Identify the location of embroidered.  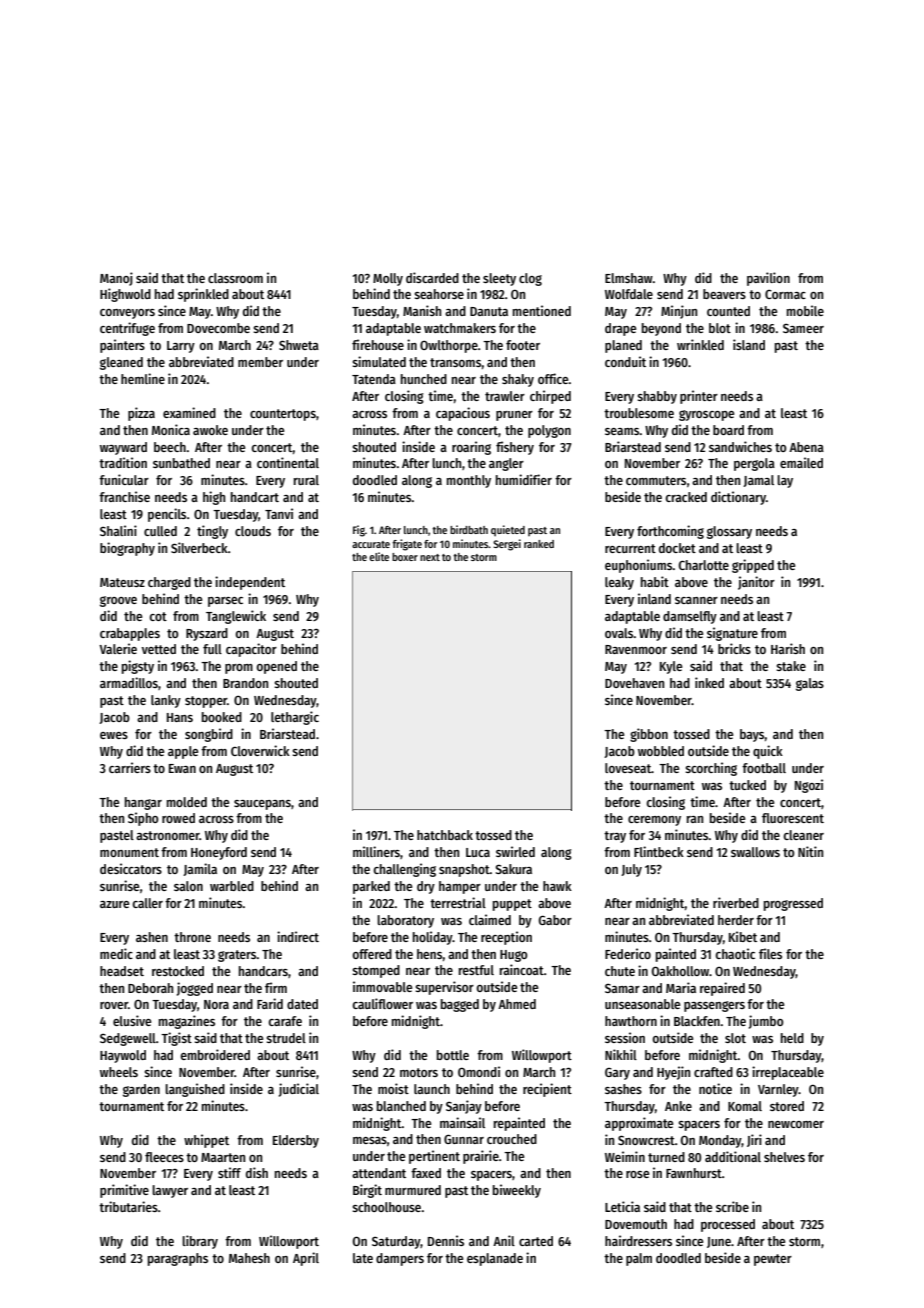
(215, 1054).
